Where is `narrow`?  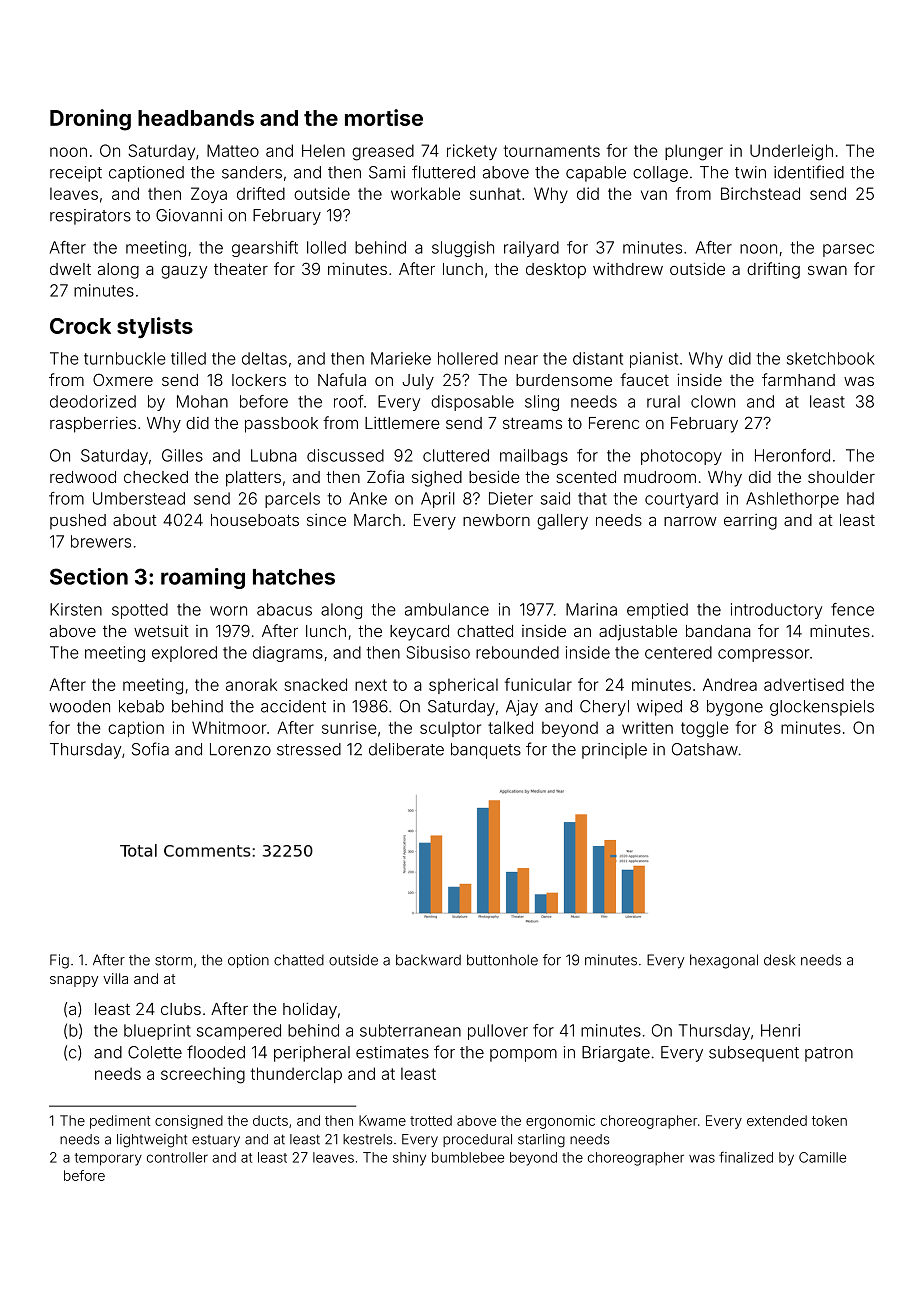 narrow is located at coordinates (690, 521).
